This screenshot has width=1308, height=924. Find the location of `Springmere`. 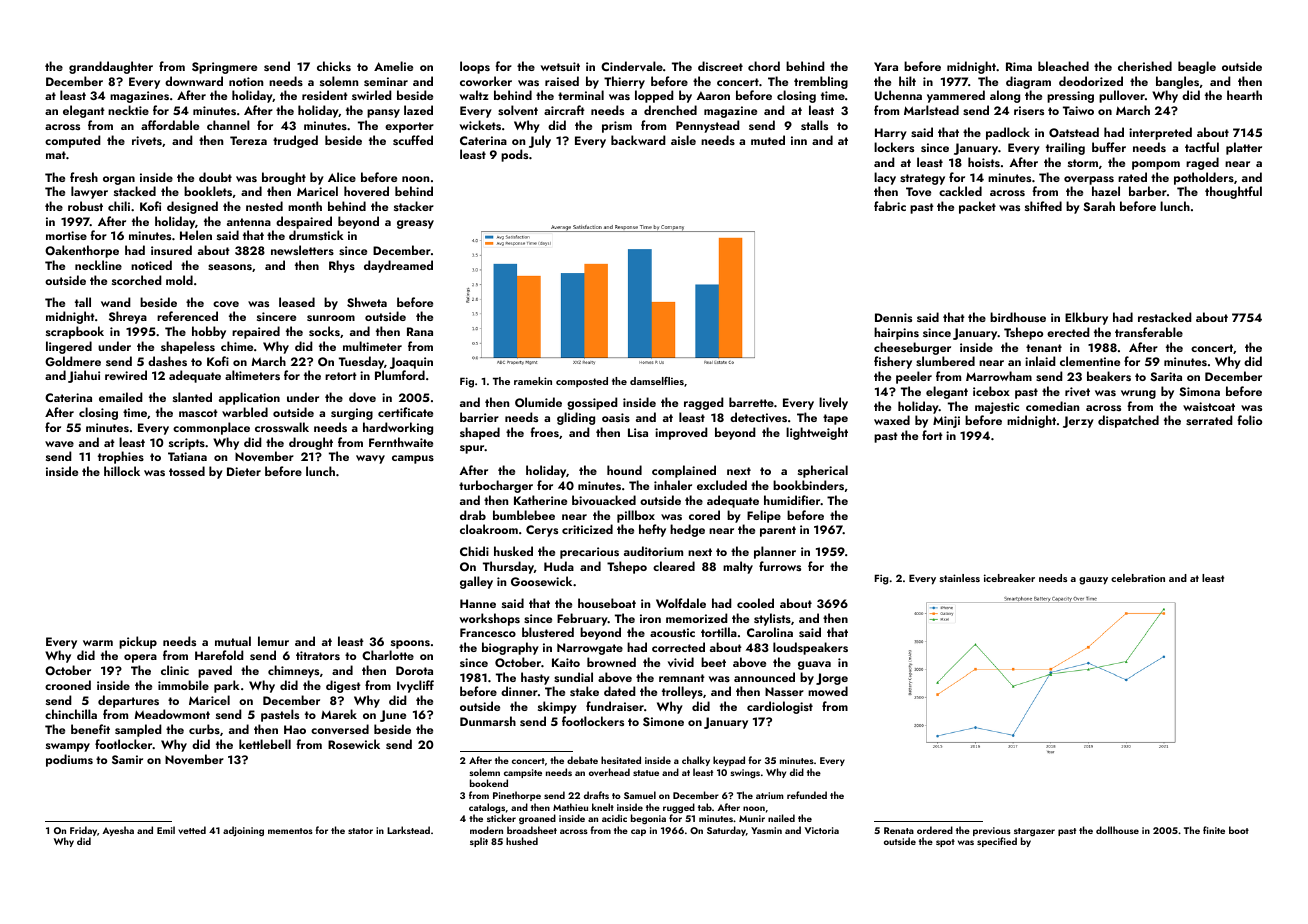

Springmere is located at coordinates (224, 68).
